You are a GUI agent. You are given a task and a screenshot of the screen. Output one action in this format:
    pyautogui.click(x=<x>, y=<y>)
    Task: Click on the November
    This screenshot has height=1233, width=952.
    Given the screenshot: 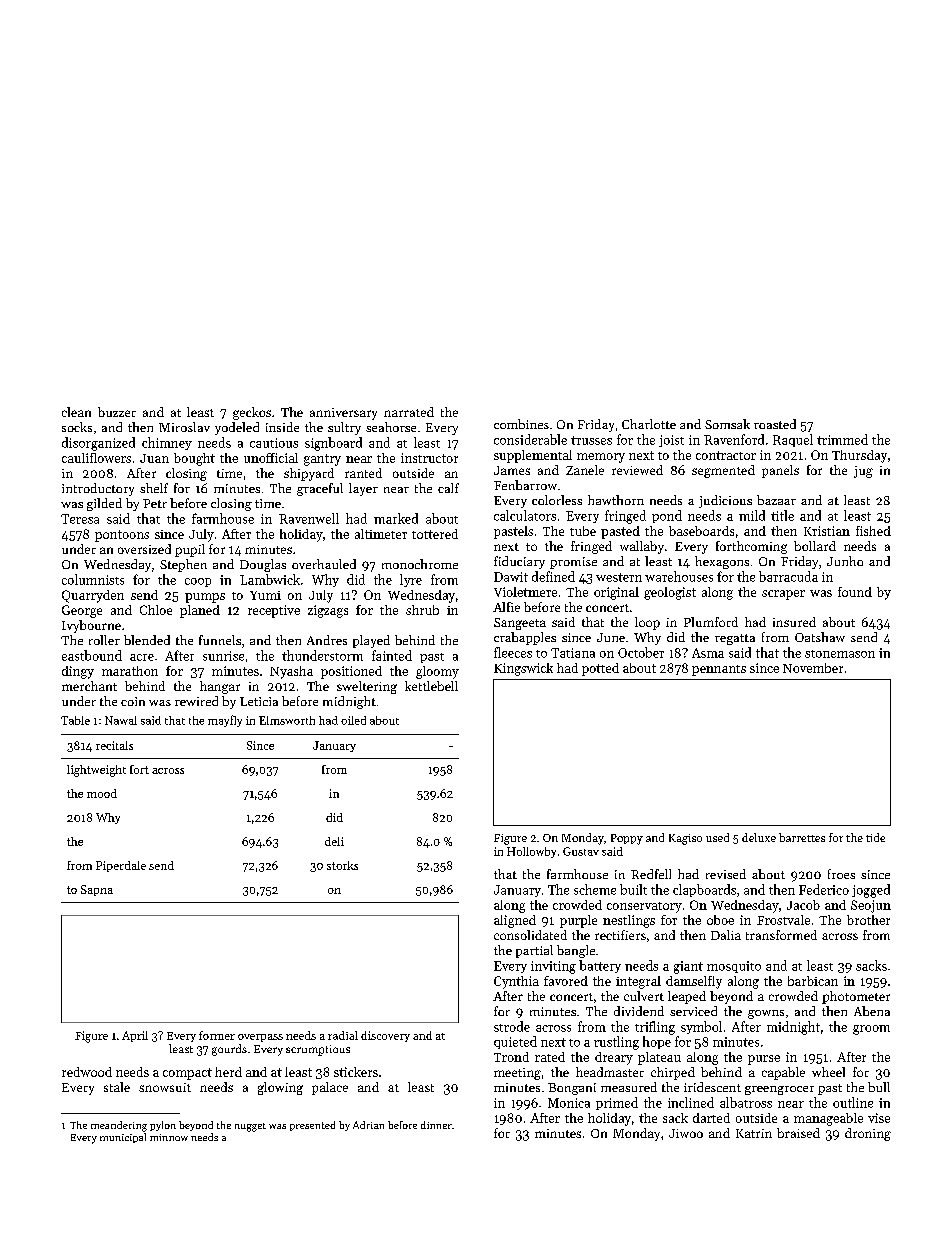 What is the action you would take?
    pyautogui.click(x=813, y=668)
